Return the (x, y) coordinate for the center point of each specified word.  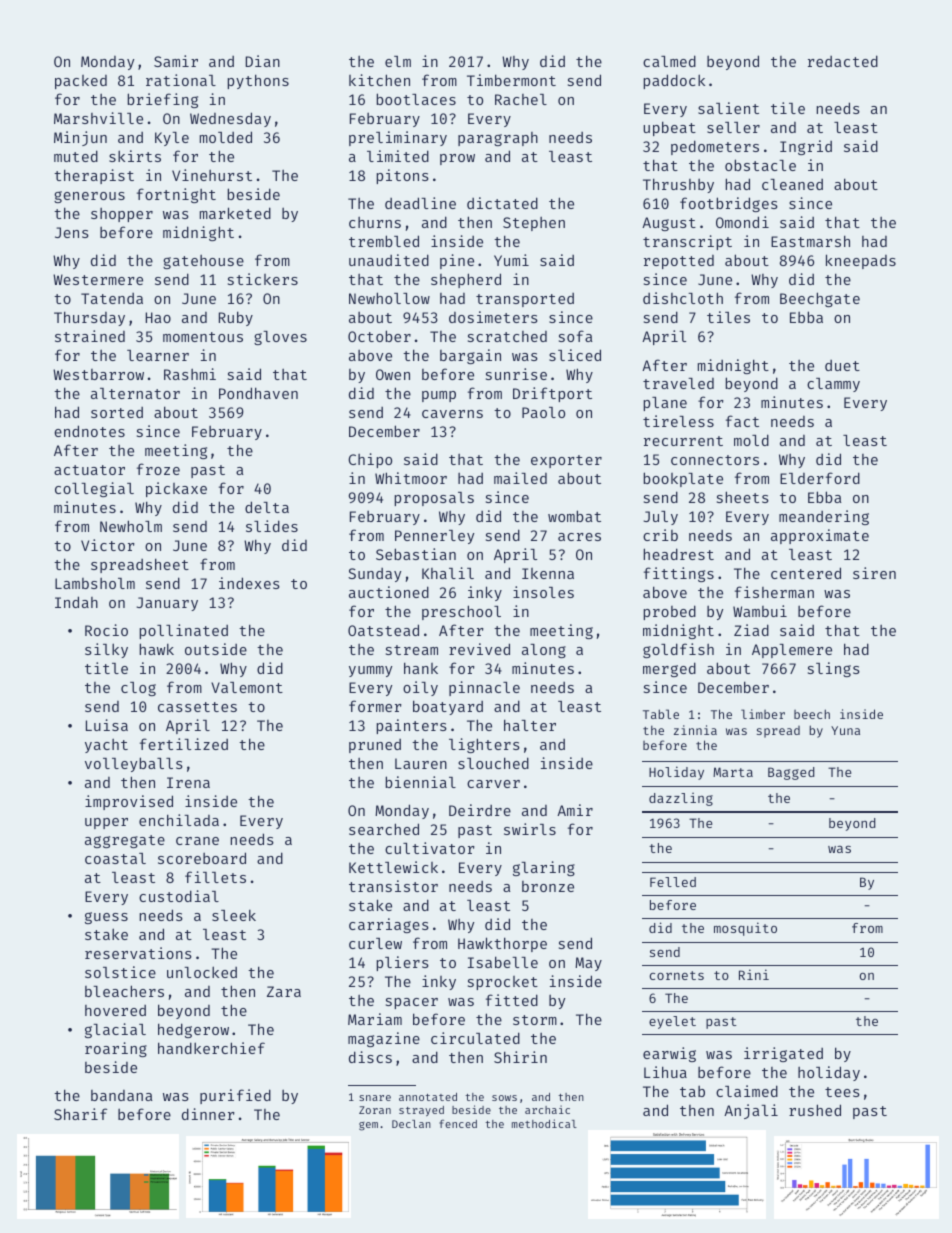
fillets (215, 877)
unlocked (202, 972)
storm (535, 1020)
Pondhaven (258, 393)
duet (842, 365)
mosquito (745, 929)
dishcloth (683, 298)
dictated (502, 203)
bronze (548, 886)
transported (525, 300)
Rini (754, 974)
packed (81, 82)
